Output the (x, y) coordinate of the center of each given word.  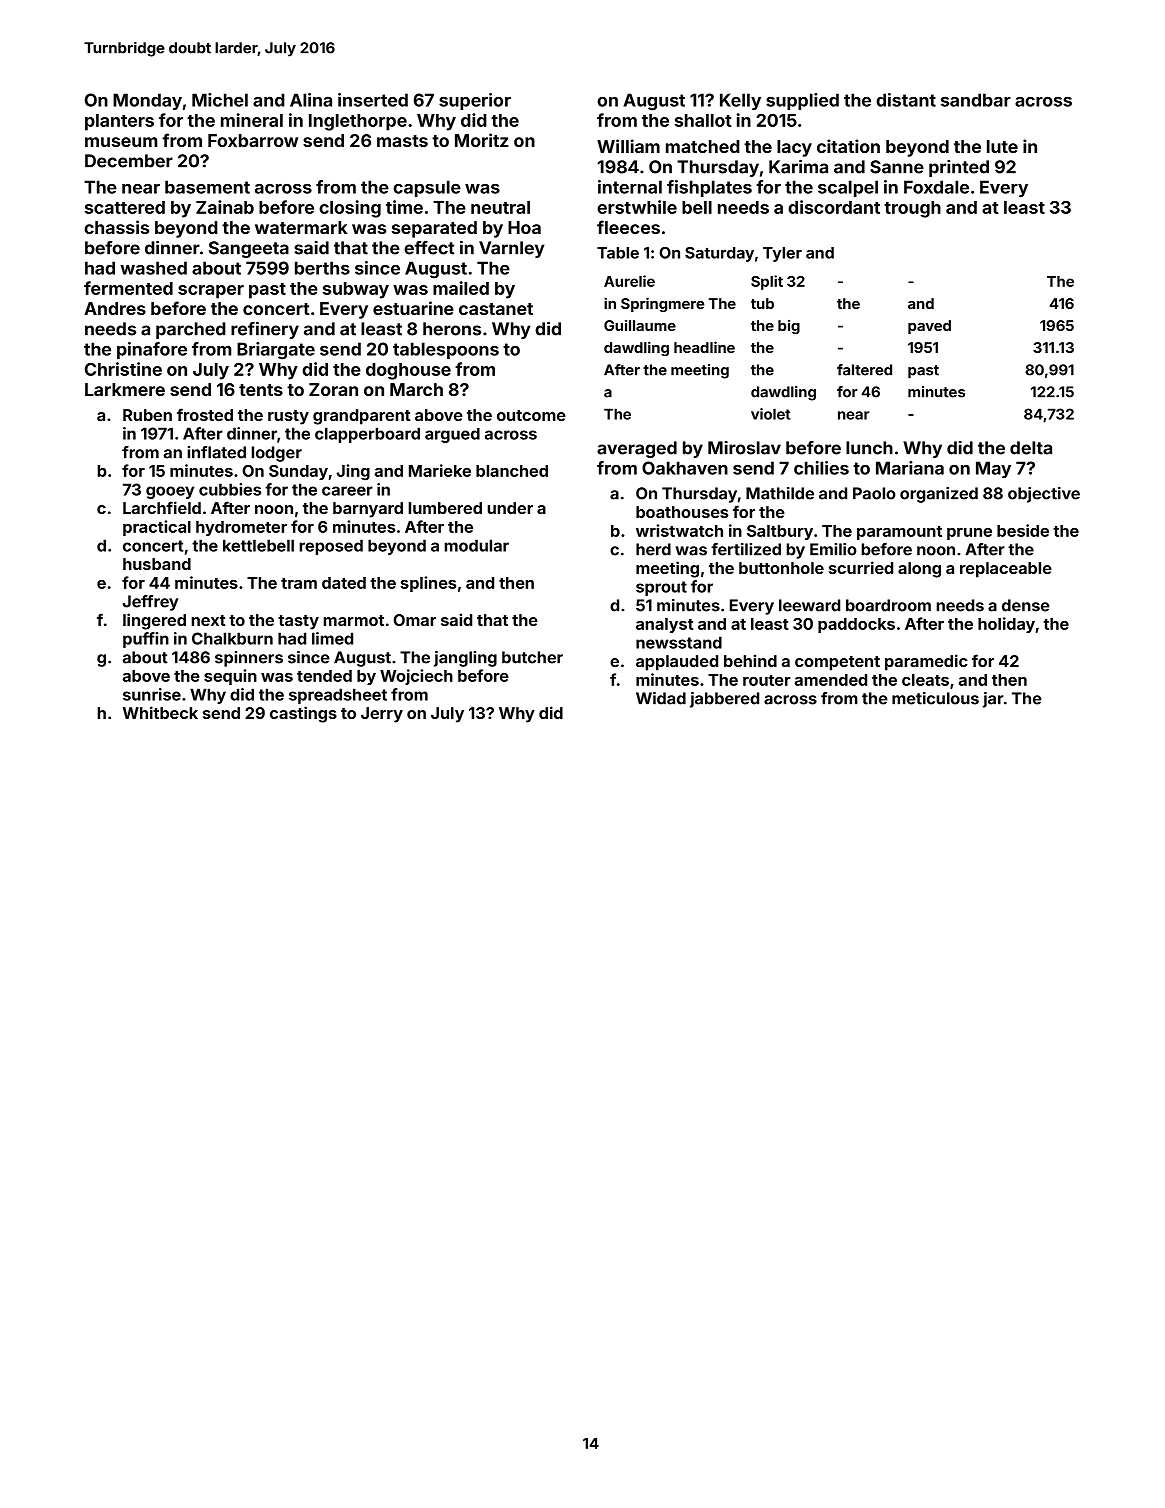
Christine (123, 369)
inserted (373, 100)
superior (475, 101)
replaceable (1006, 570)
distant (906, 100)
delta (1031, 448)
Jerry (382, 715)
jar (993, 700)
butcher (532, 657)
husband (157, 564)
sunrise (152, 694)
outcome (531, 415)
